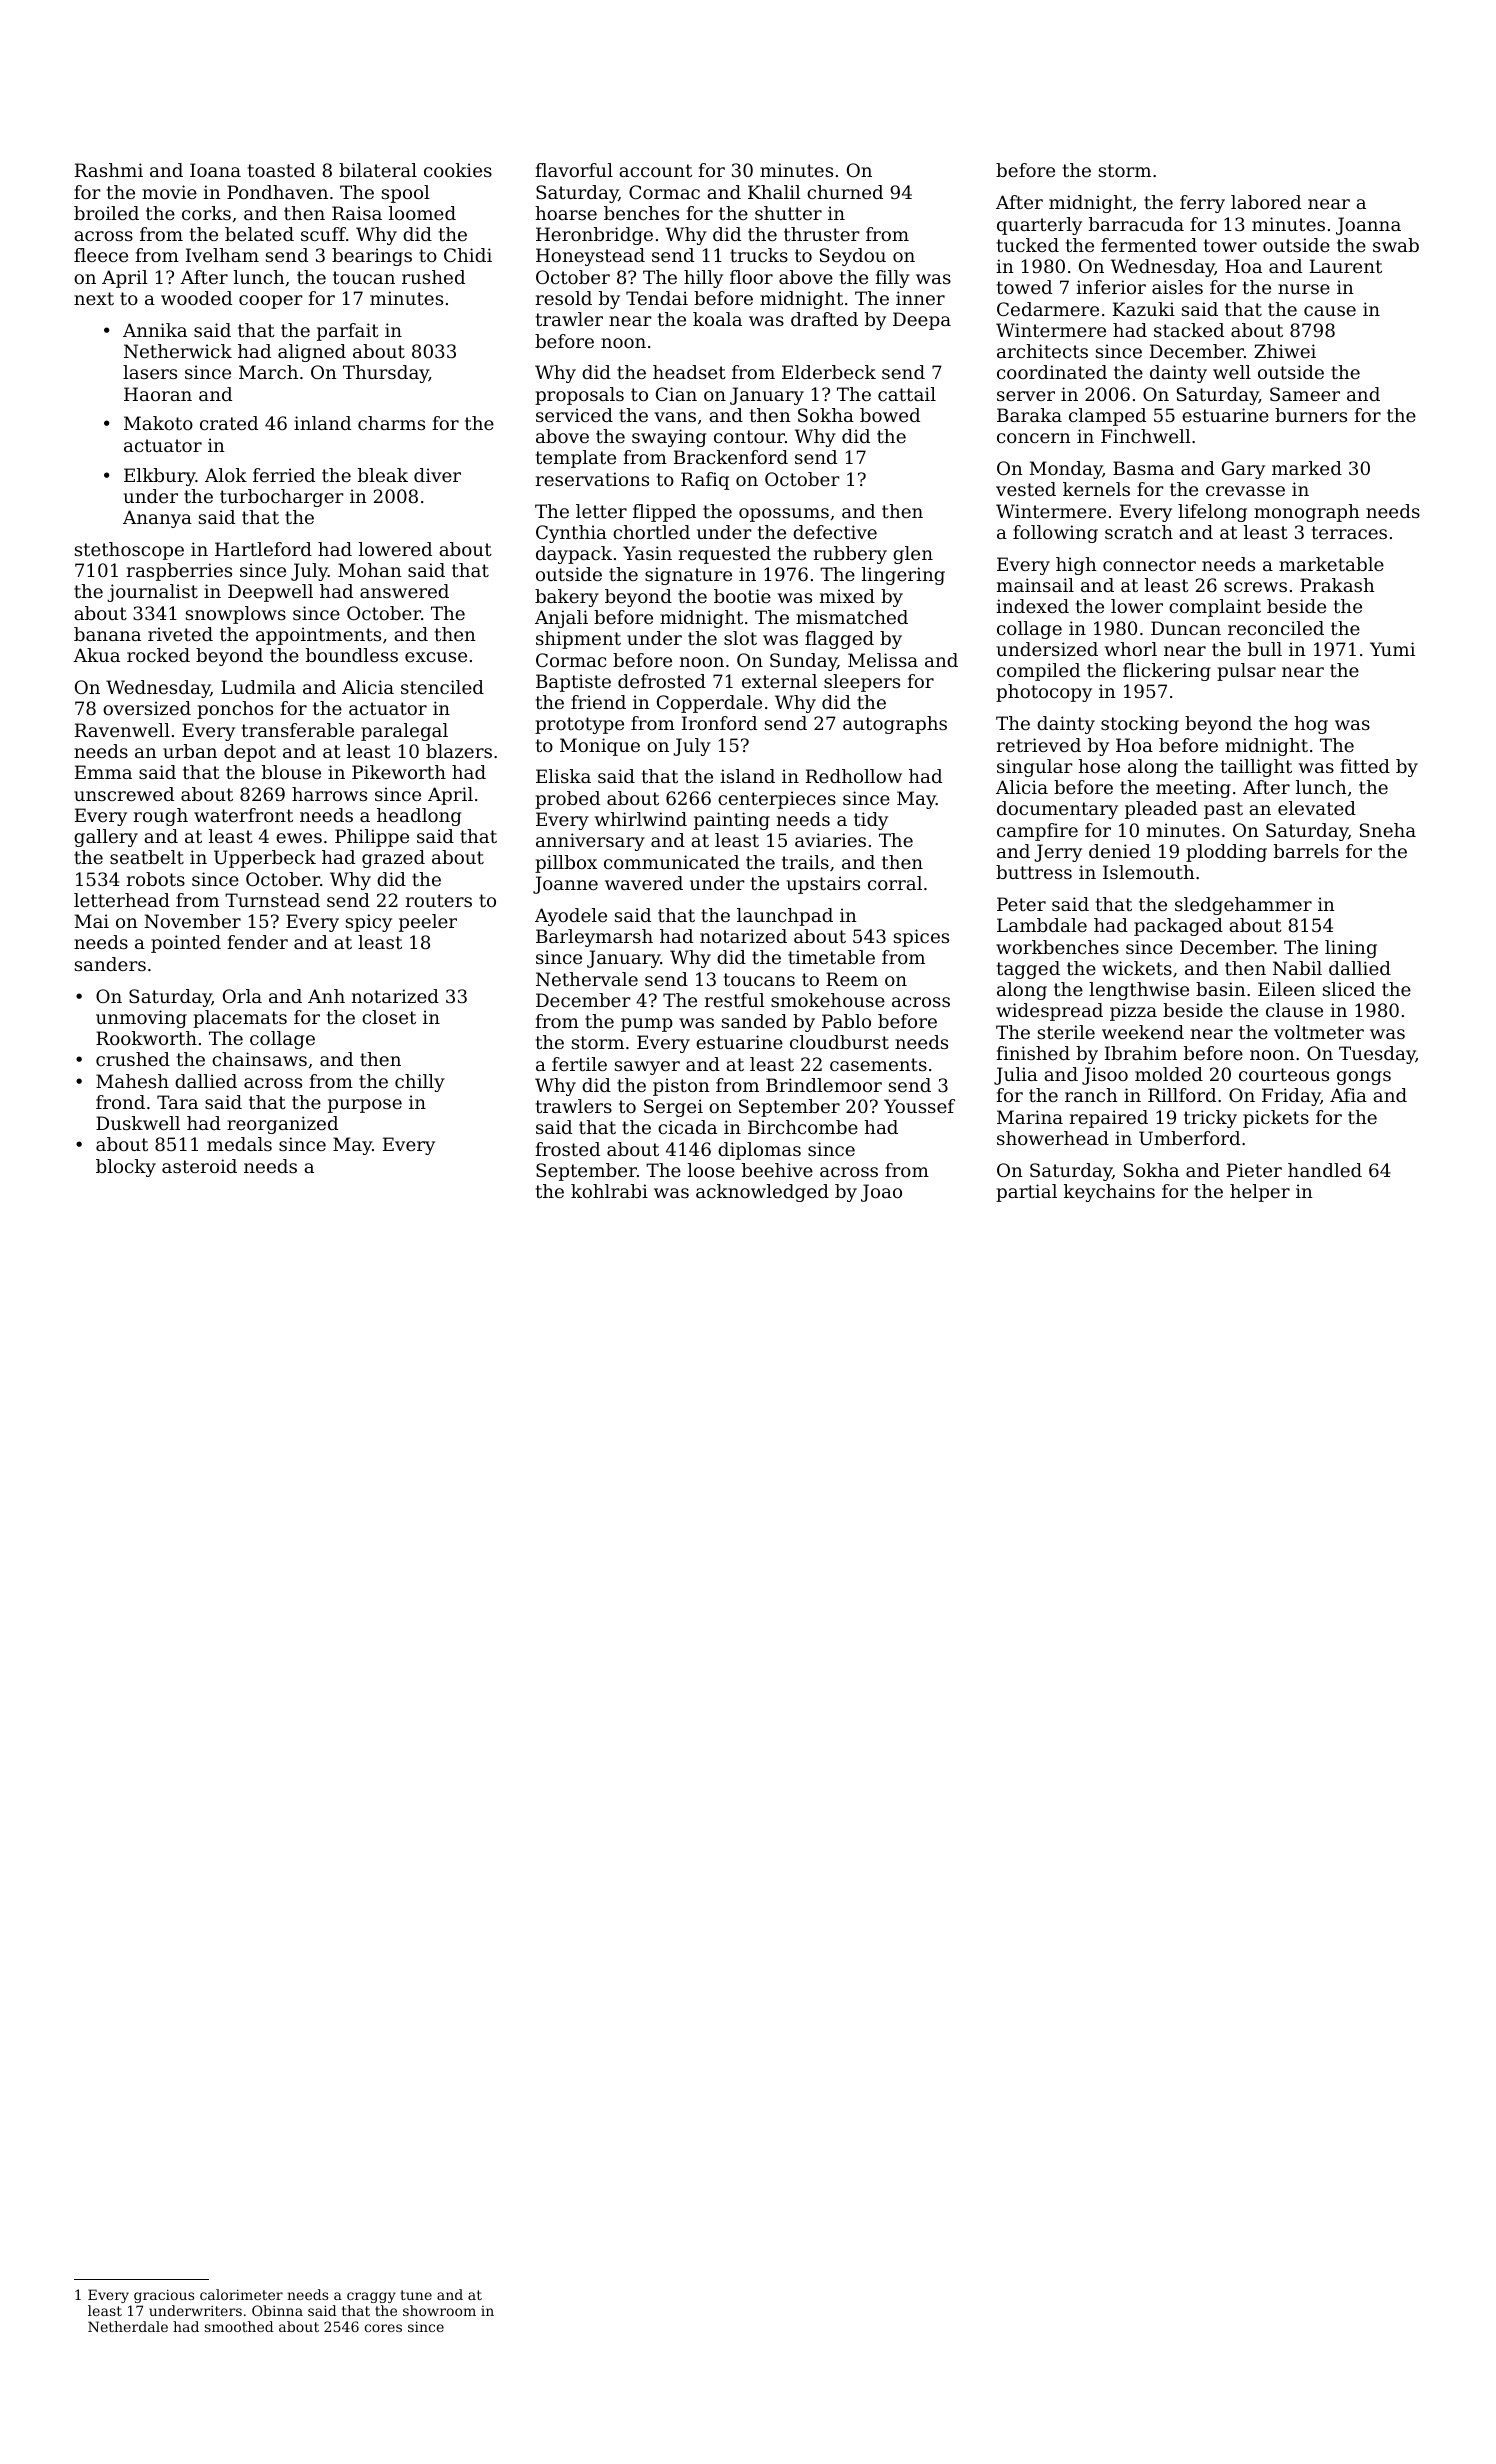 This screenshot has width=1496, height=2464. What do you see at coordinates (239, 2326) in the screenshot?
I see `smoothed` at bounding box center [239, 2326].
